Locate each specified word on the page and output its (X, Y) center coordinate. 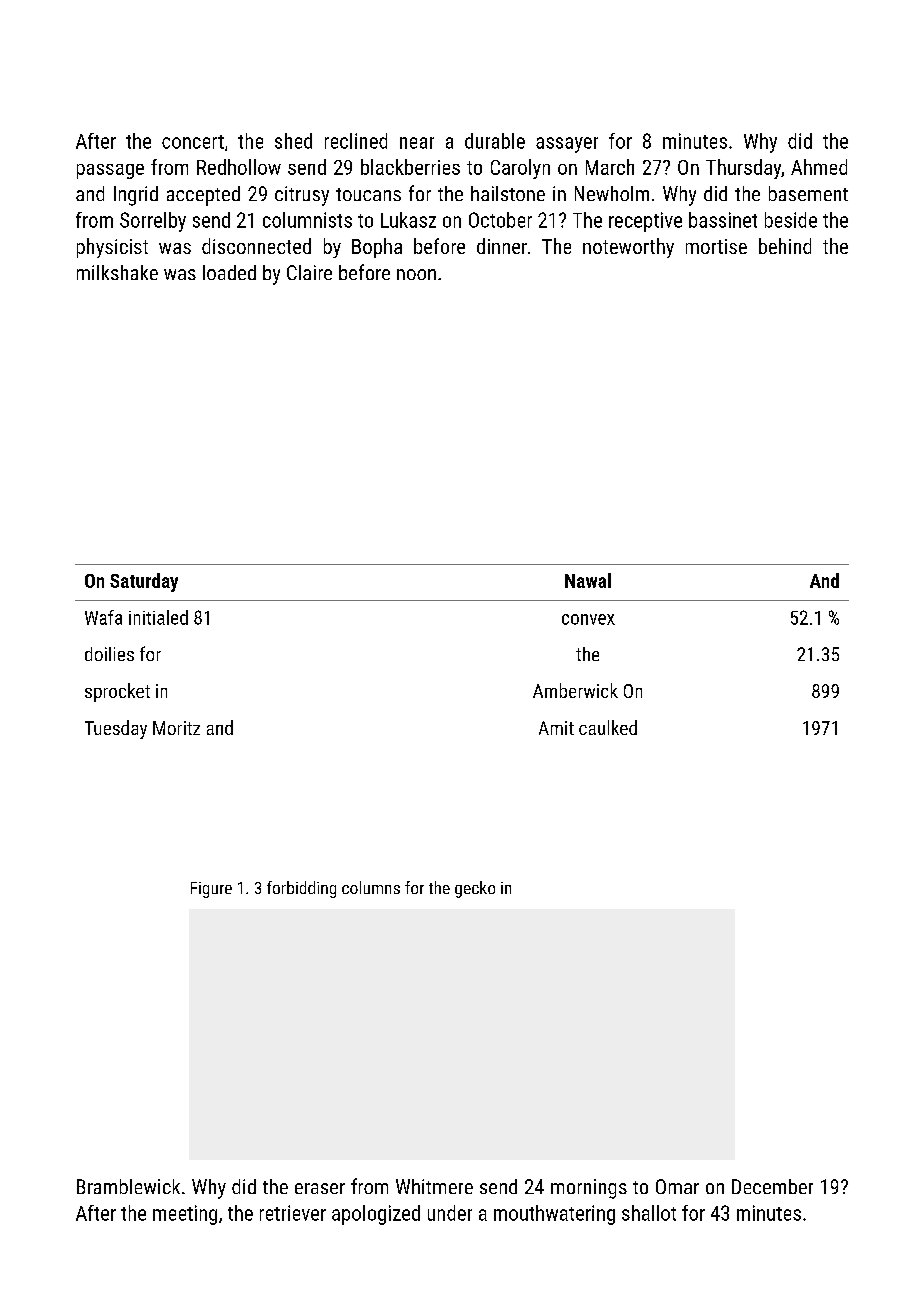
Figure (211, 890)
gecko (475, 889)
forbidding (301, 889)
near (417, 143)
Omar (677, 1186)
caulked (608, 727)
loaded (229, 272)
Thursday (743, 169)
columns (371, 887)
